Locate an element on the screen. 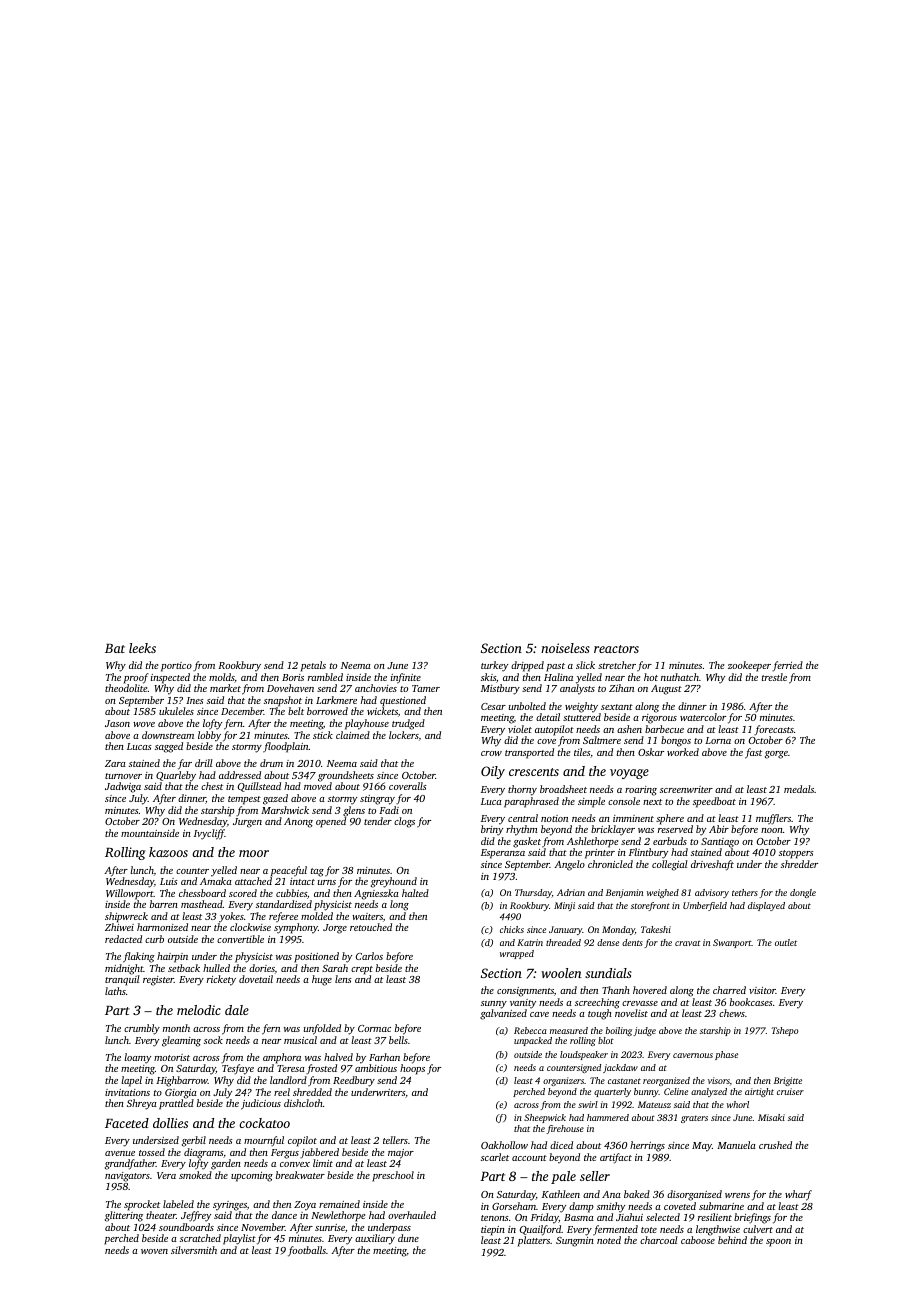 The width and height of the screenshot is (924, 1308). chicks is located at coordinates (512, 929).
